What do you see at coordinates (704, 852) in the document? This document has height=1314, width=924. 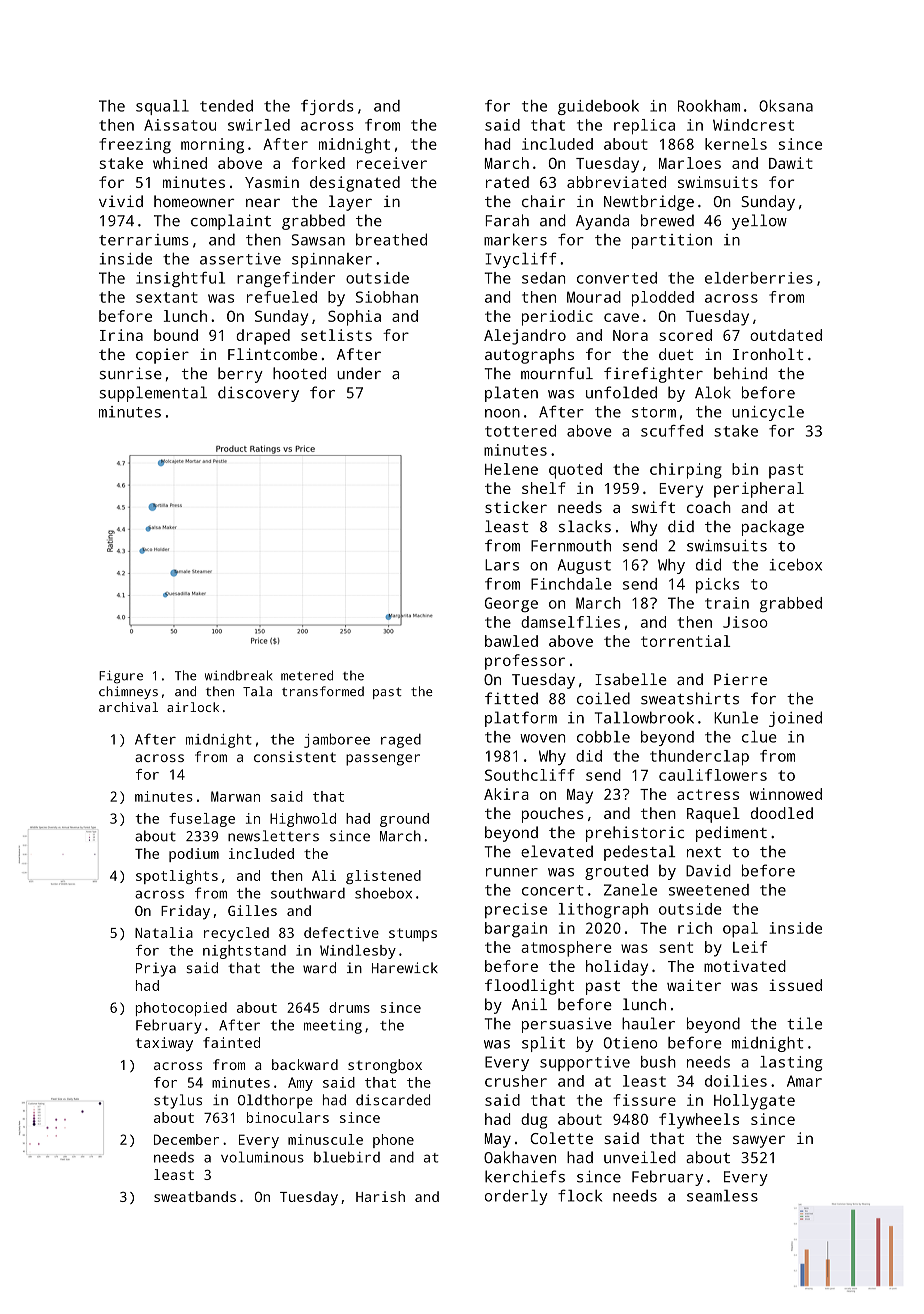 I see `next` at bounding box center [704, 852].
